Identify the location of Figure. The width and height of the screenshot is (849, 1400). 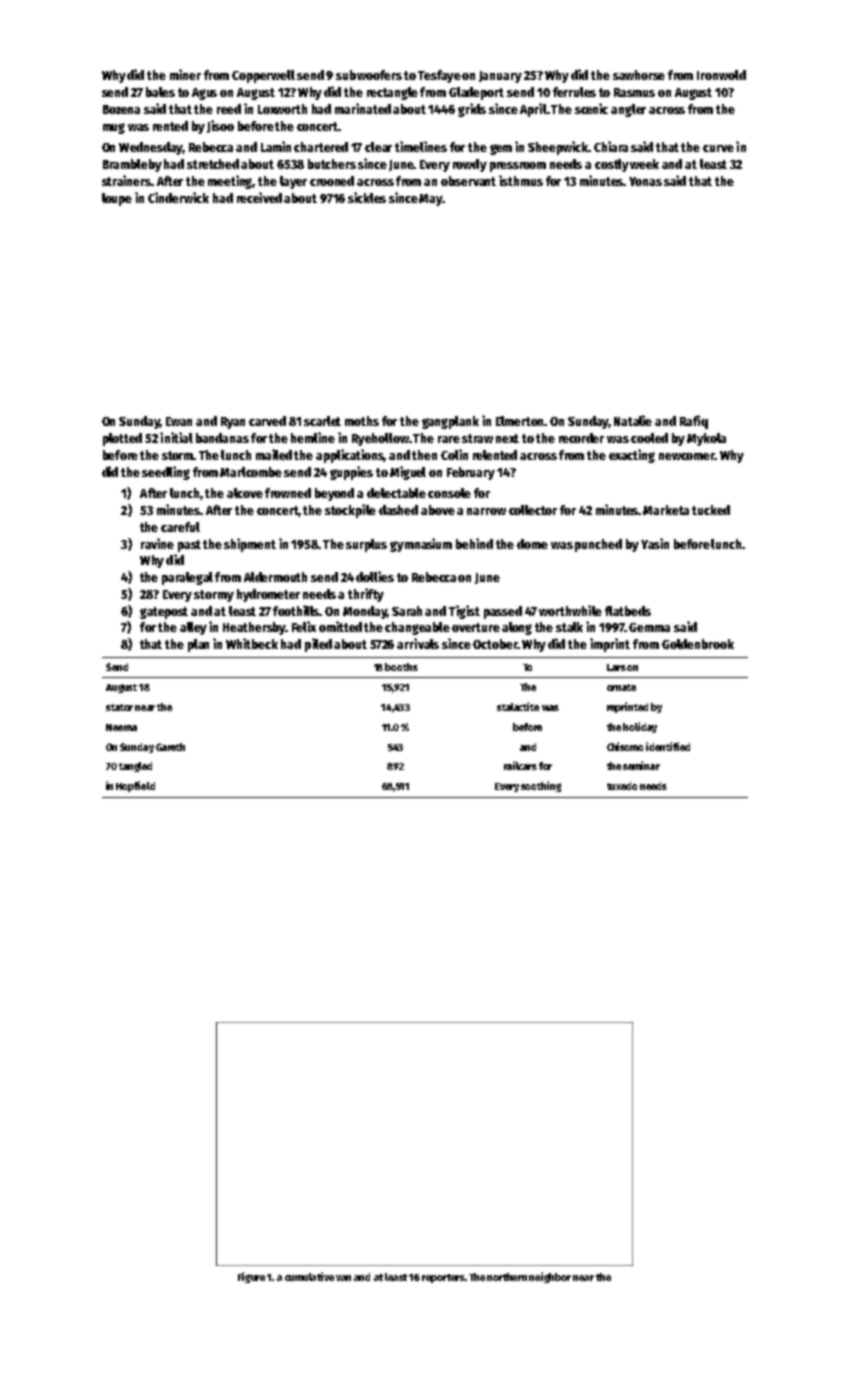
(251, 1277).
